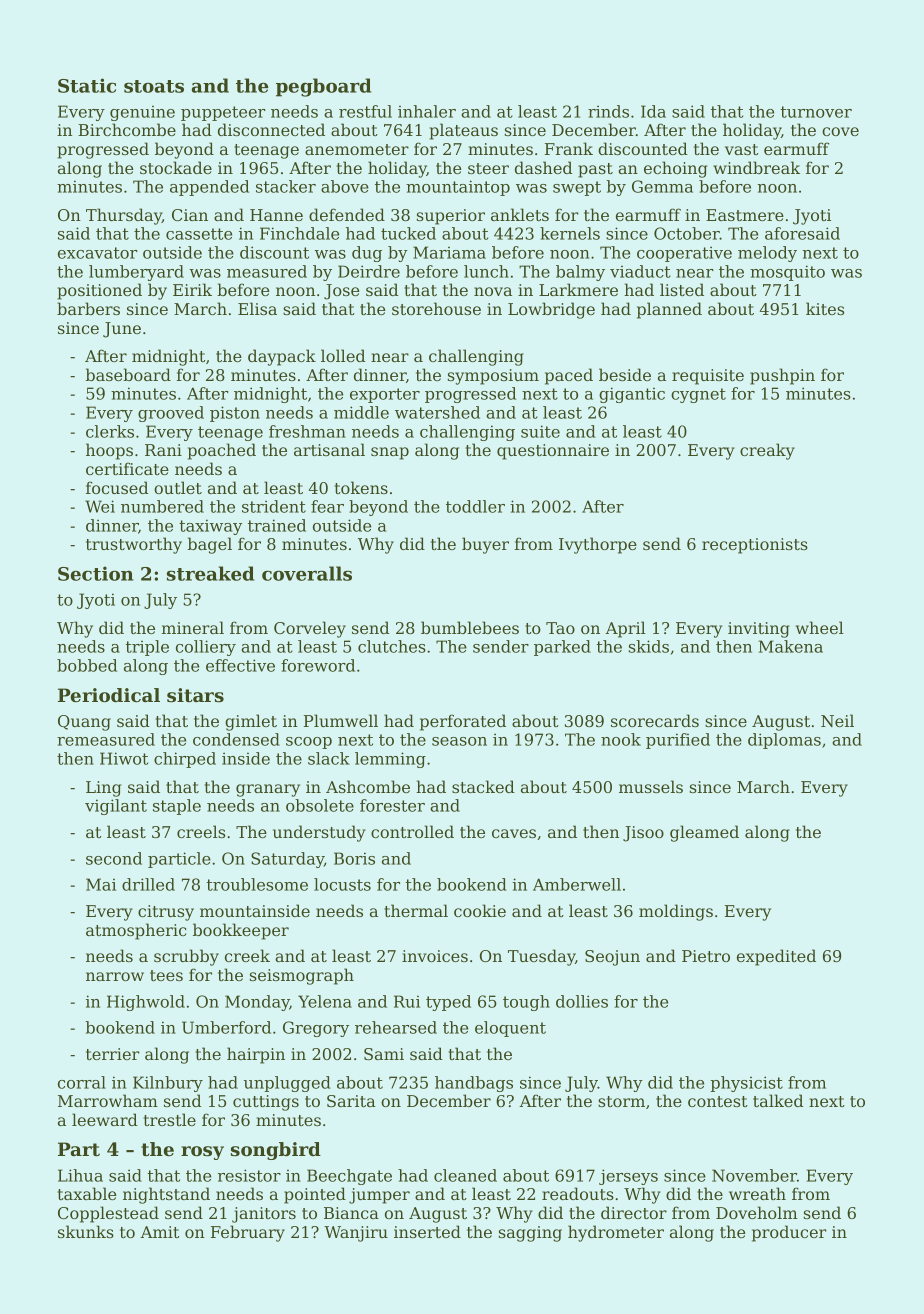 This page has width=924, height=1314. I want to click on Birchcombe, so click(127, 129).
